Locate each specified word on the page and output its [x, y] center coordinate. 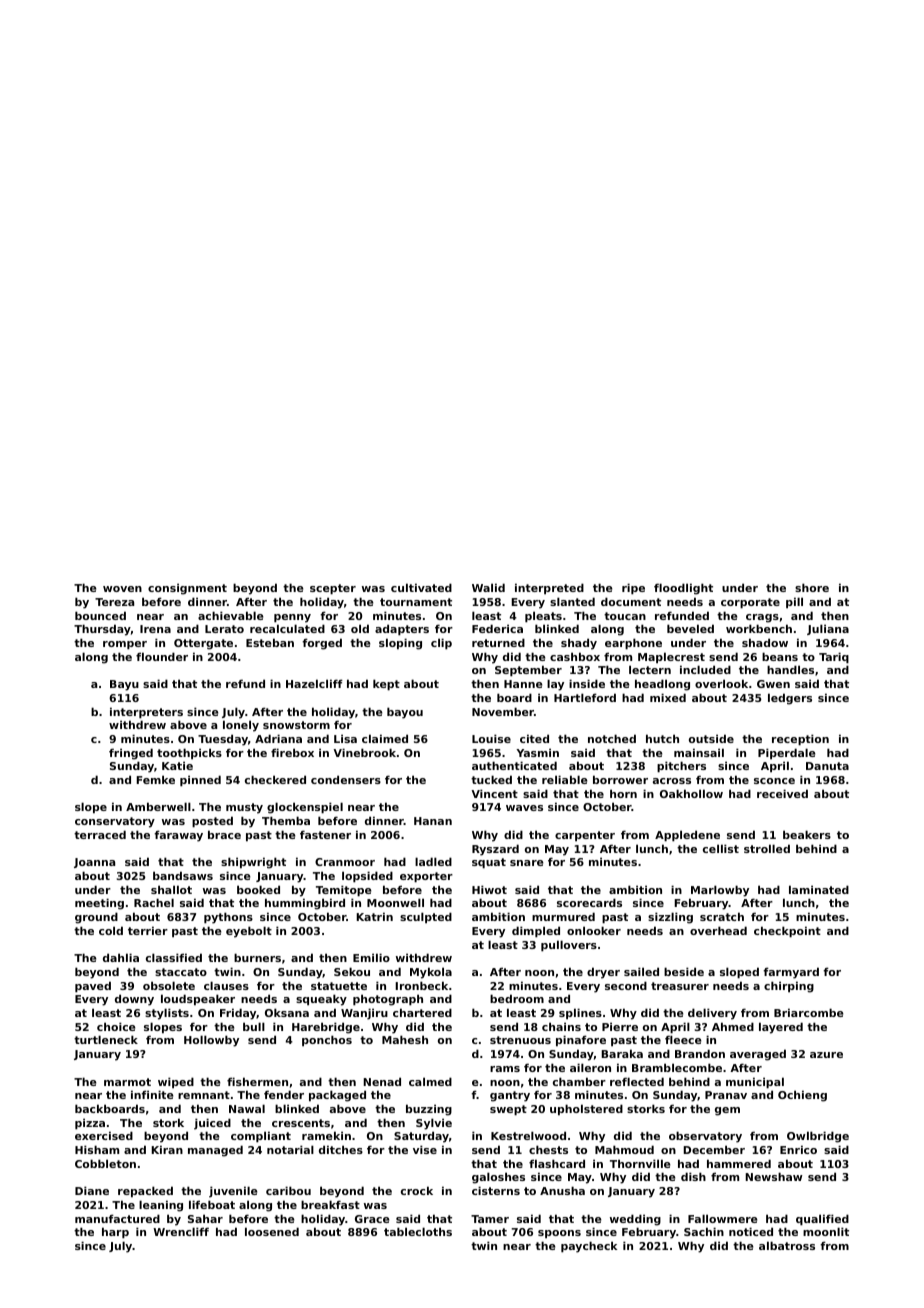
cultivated [421, 587]
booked [258, 889]
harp [115, 1233]
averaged [758, 1055]
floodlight [683, 589]
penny [292, 618]
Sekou [352, 971]
